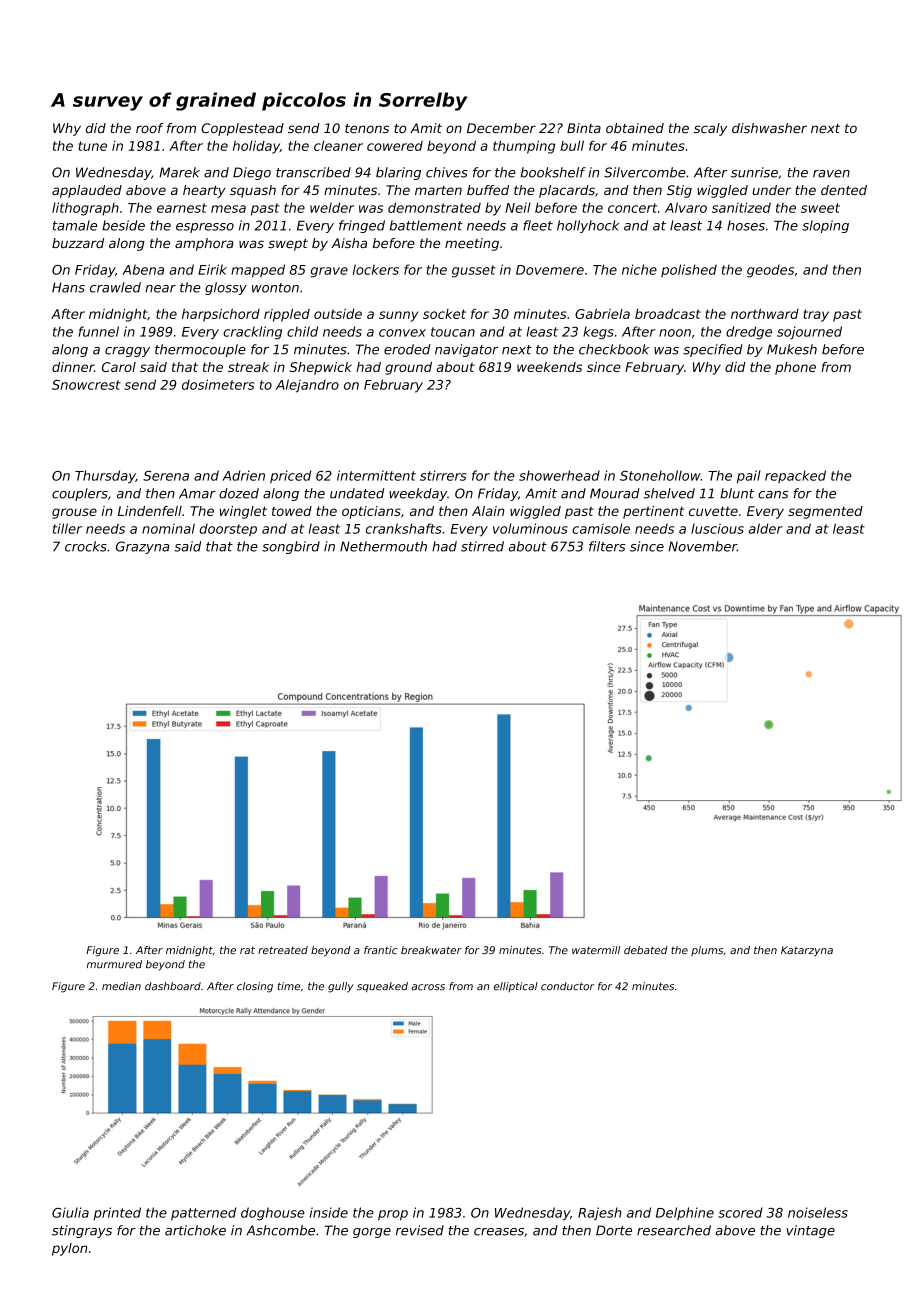 The image size is (924, 1308). What do you see at coordinates (173, 986) in the page?
I see `dashboard` at bounding box center [173, 986].
